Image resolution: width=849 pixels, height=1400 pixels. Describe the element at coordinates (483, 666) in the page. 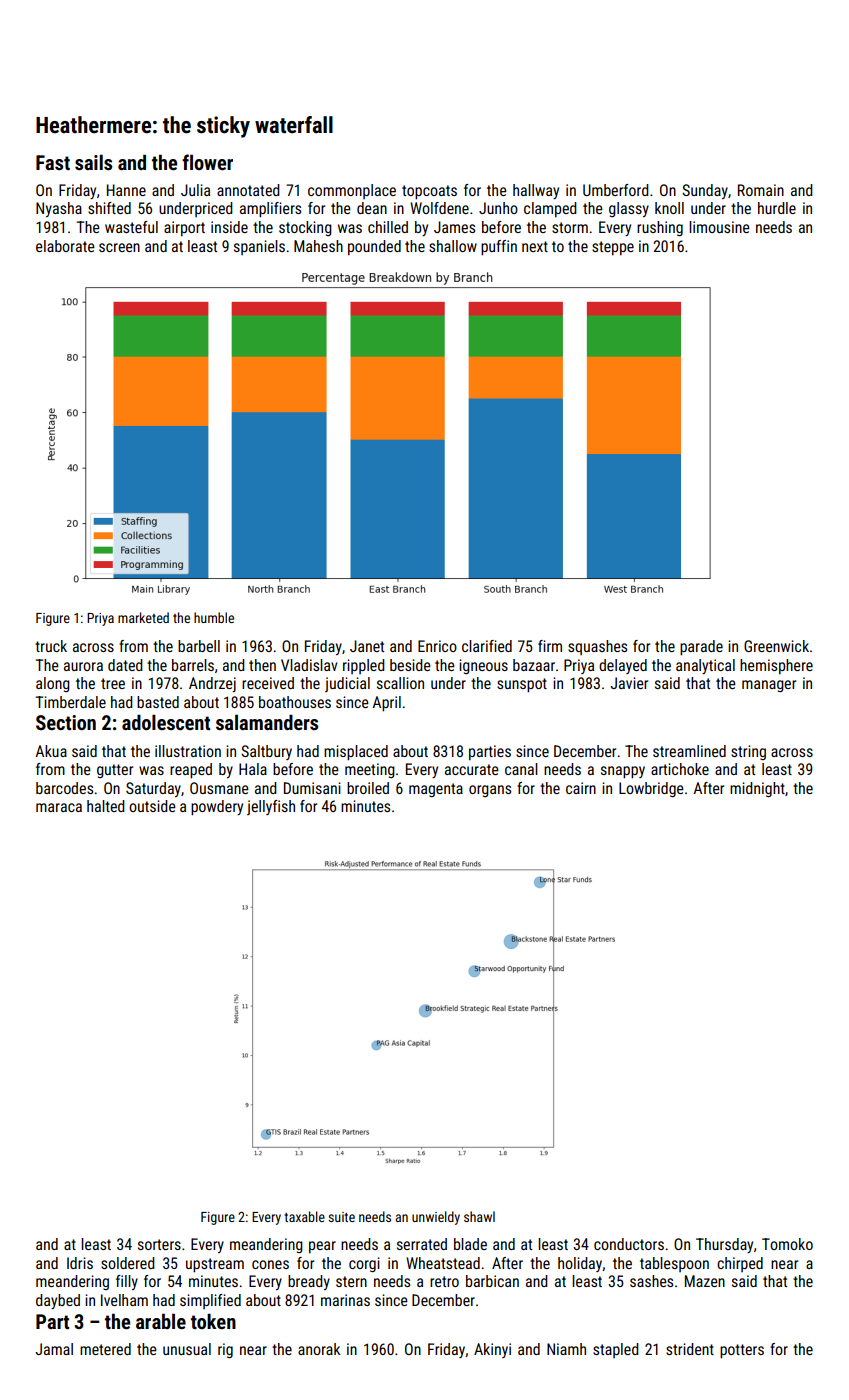

I see `igneous` at that location.
